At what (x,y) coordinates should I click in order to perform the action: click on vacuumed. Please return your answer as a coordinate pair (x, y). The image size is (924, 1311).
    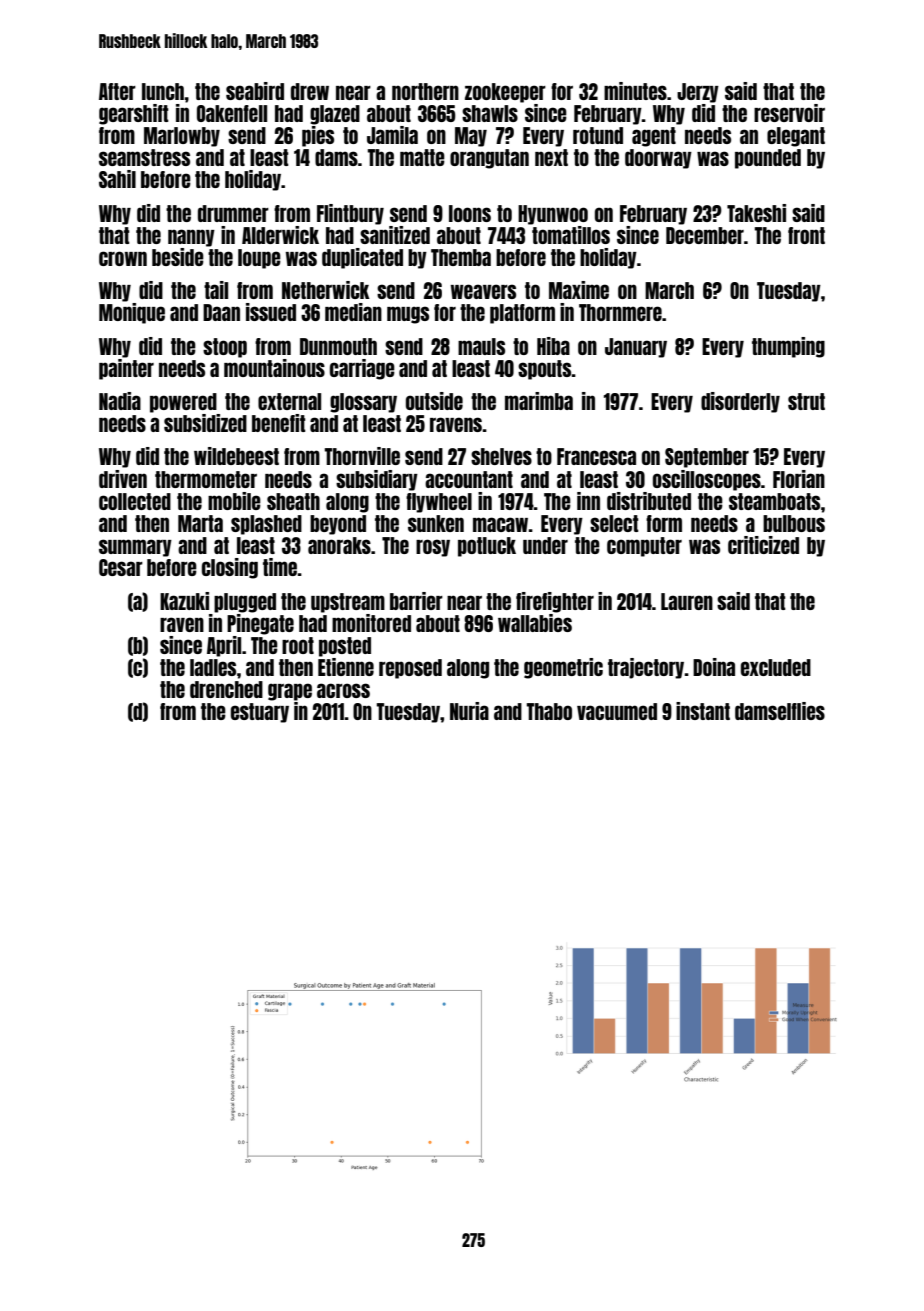
    Looking at the image, I should click on (617, 711).
